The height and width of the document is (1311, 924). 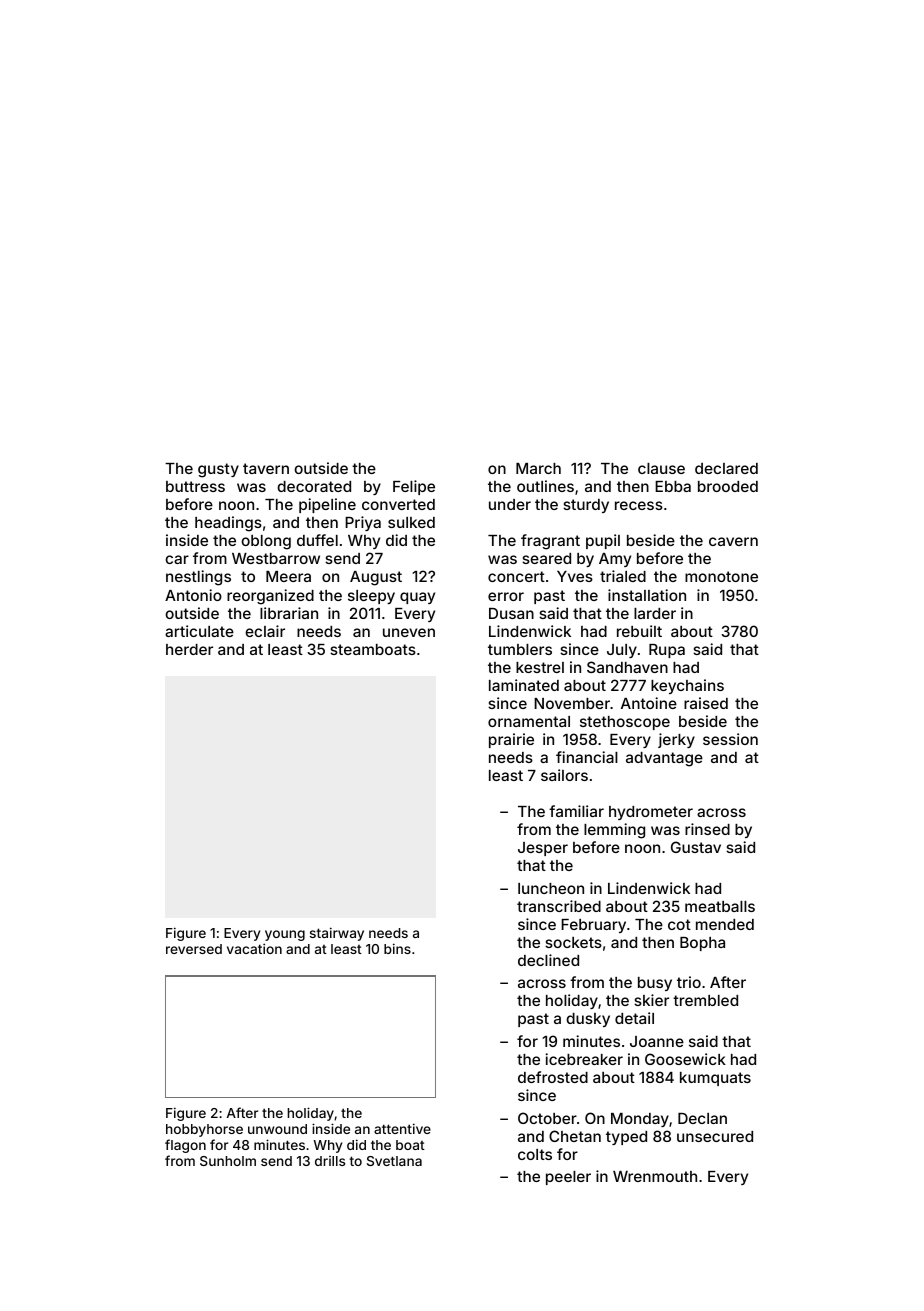 I want to click on lemming, so click(x=614, y=831).
